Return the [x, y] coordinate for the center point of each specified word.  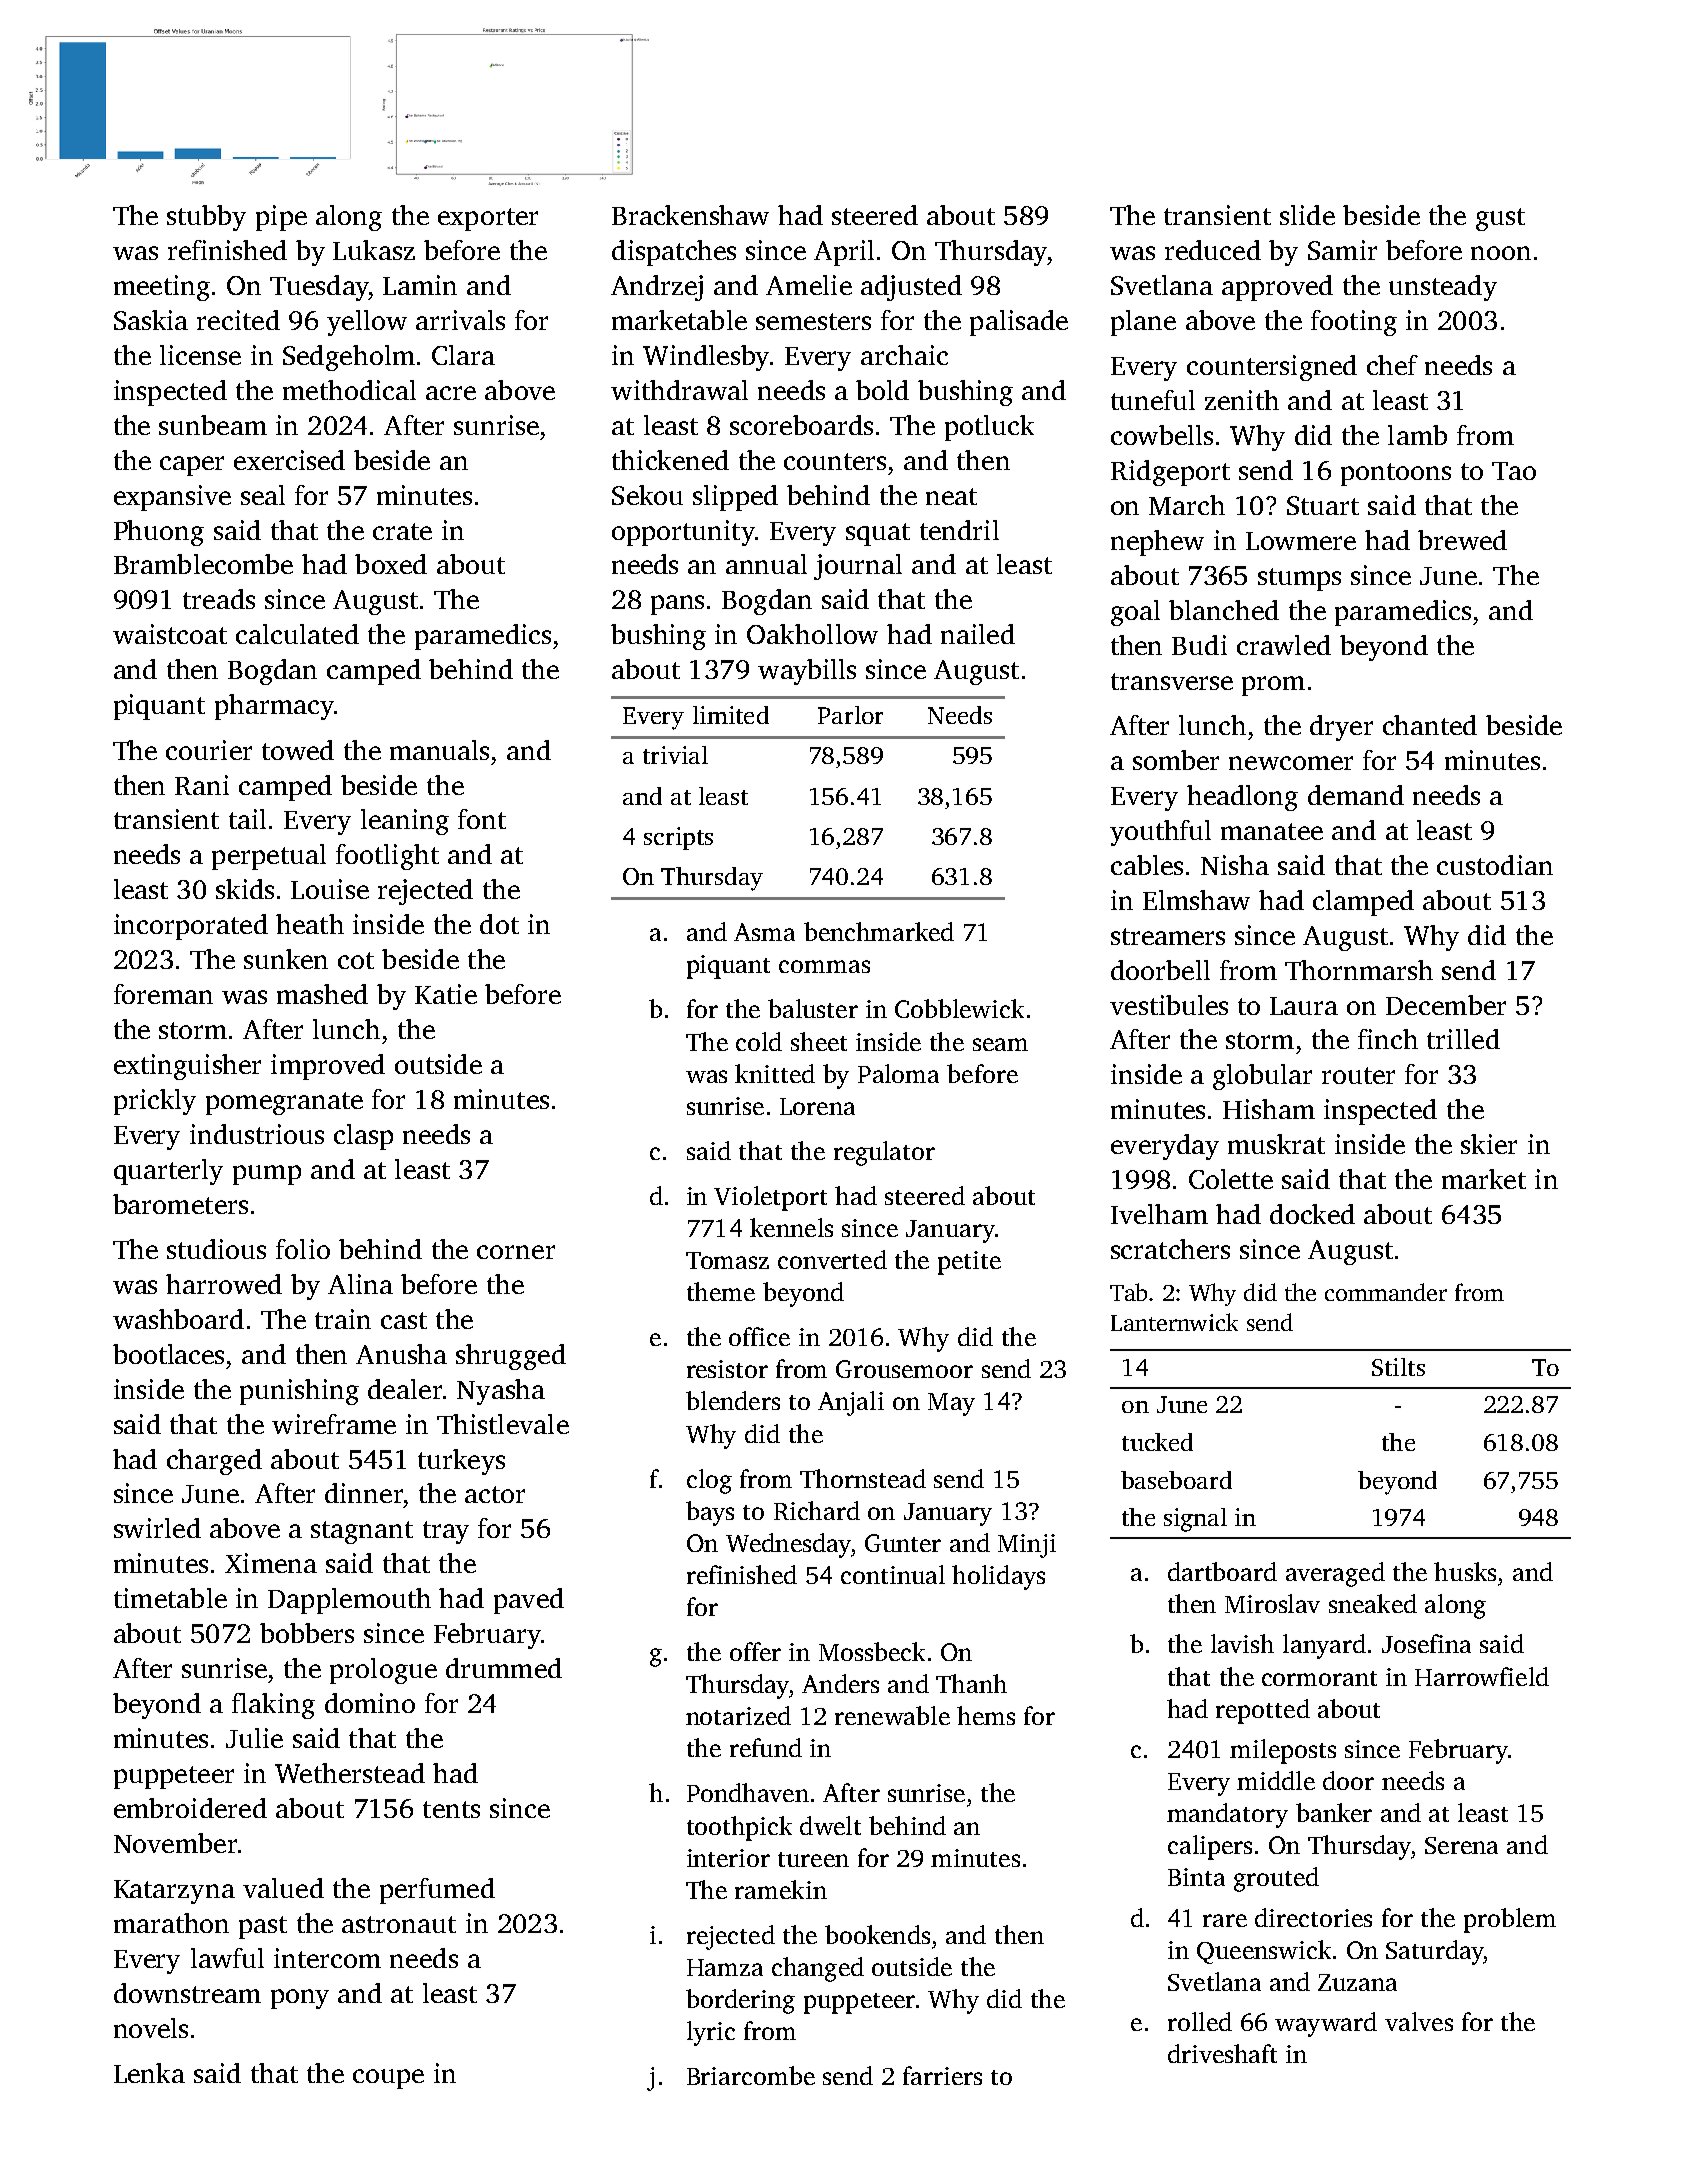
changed [818, 1969]
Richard [817, 1510]
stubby [206, 218]
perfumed [437, 1891]
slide [1307, 215]
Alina [360, 1284]
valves [1419, 2021]
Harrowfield [1482, 1676]
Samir [1342, 250]
